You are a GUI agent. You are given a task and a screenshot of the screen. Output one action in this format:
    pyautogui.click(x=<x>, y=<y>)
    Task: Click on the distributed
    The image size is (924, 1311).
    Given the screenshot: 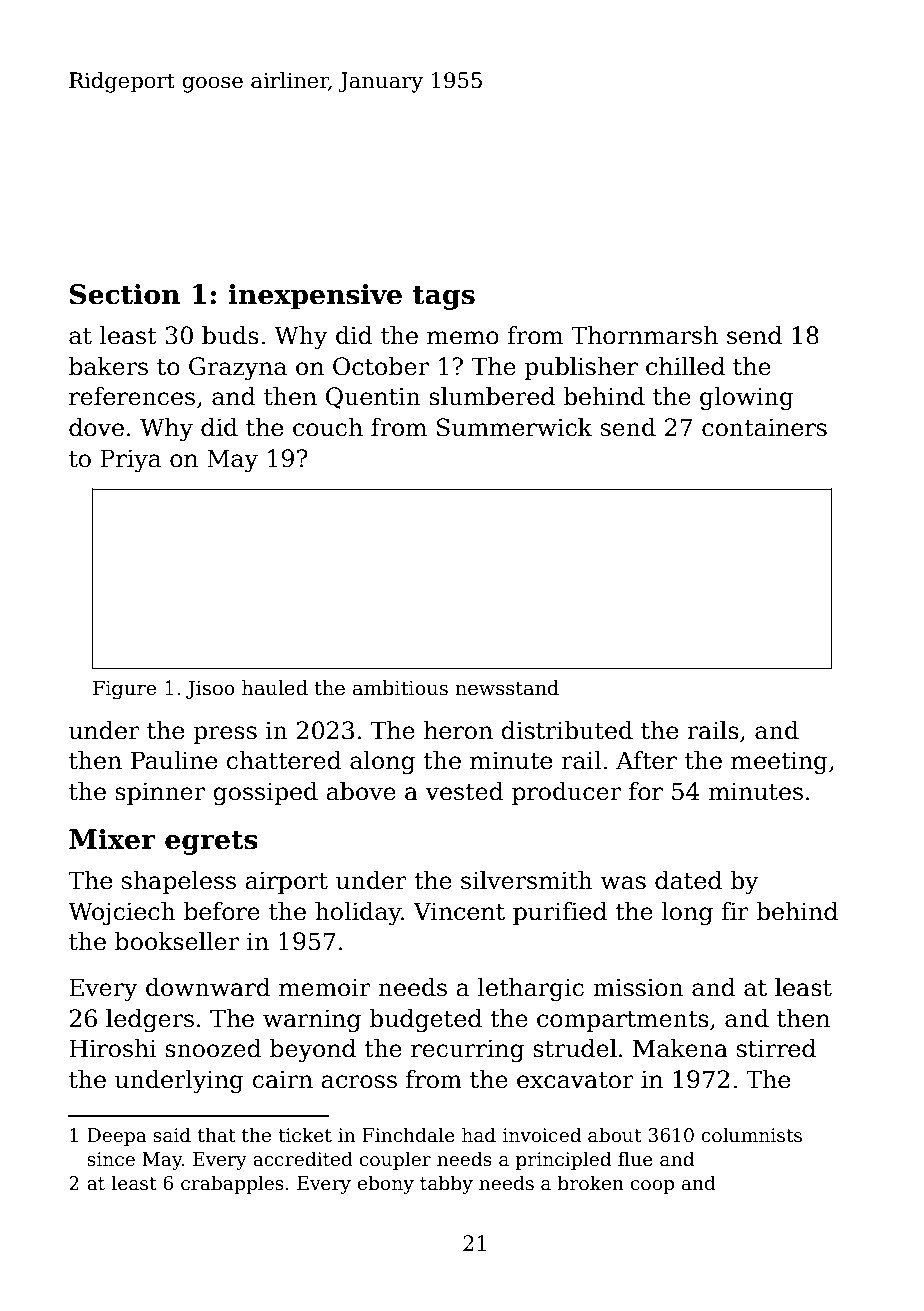 What is the action you would take?
    pyautogui.click(x=567, y=730)
